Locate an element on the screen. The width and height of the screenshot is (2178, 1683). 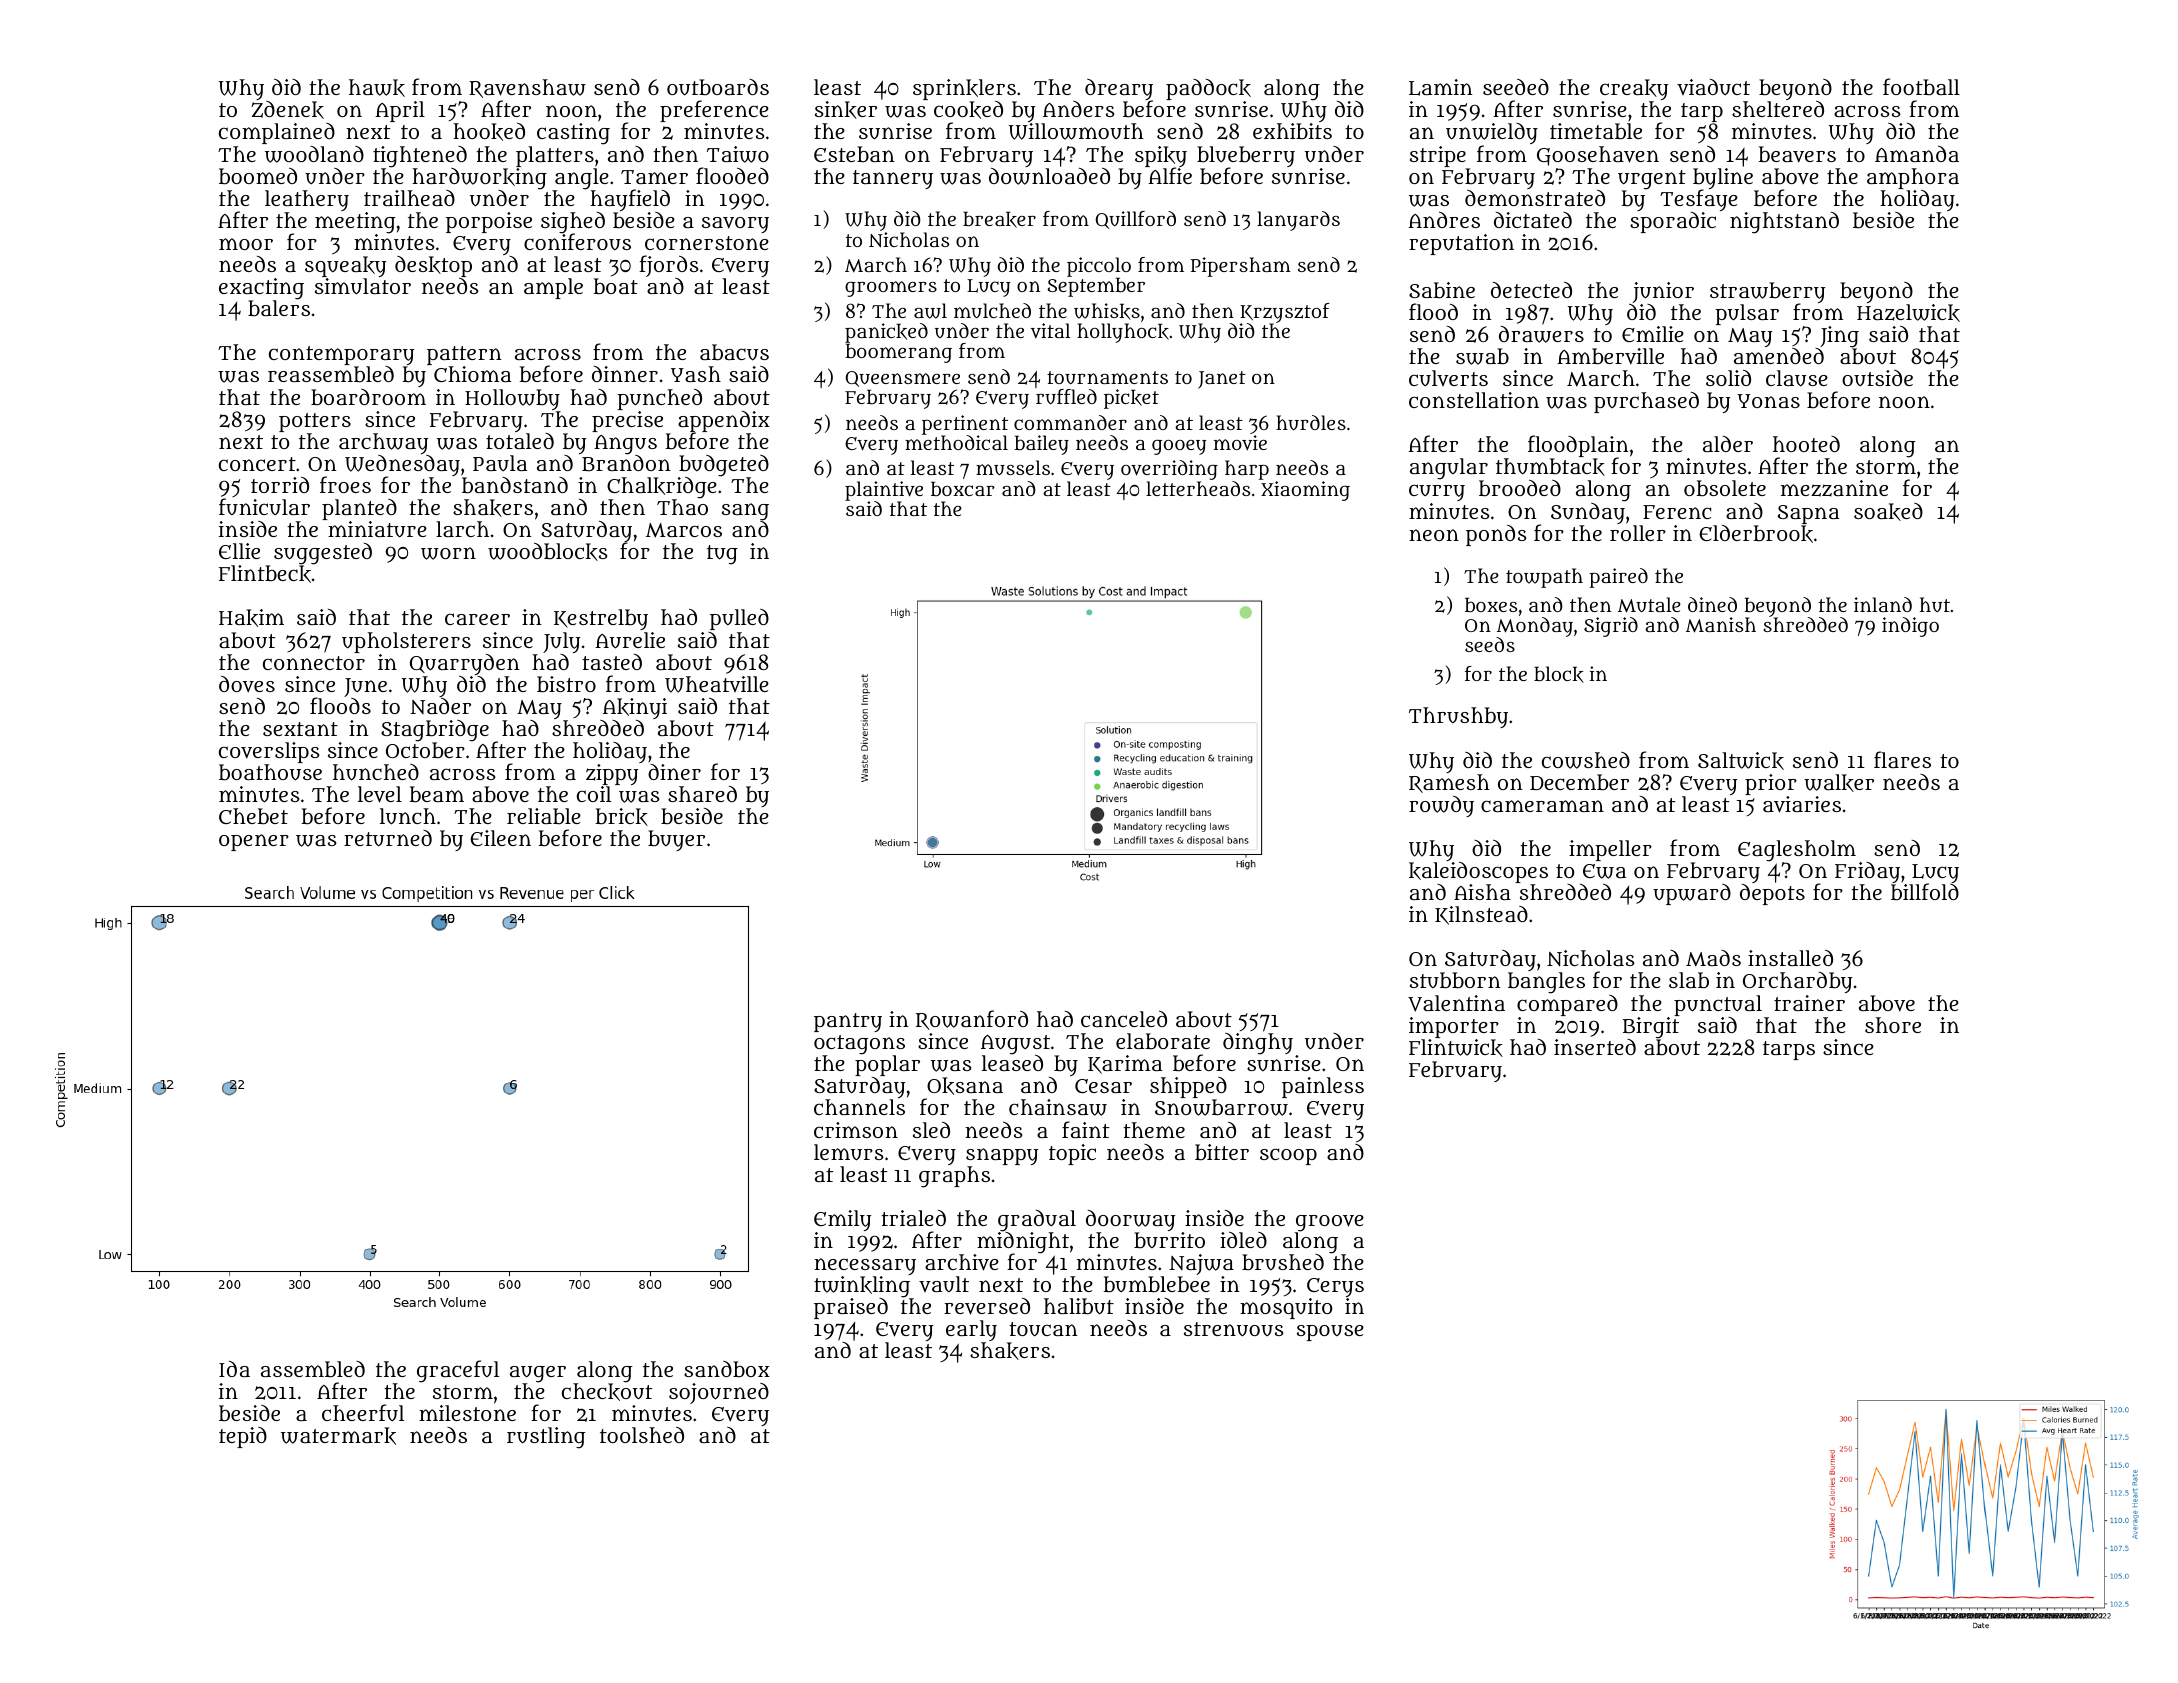
pantry is located at coordinates (848, 1022).
